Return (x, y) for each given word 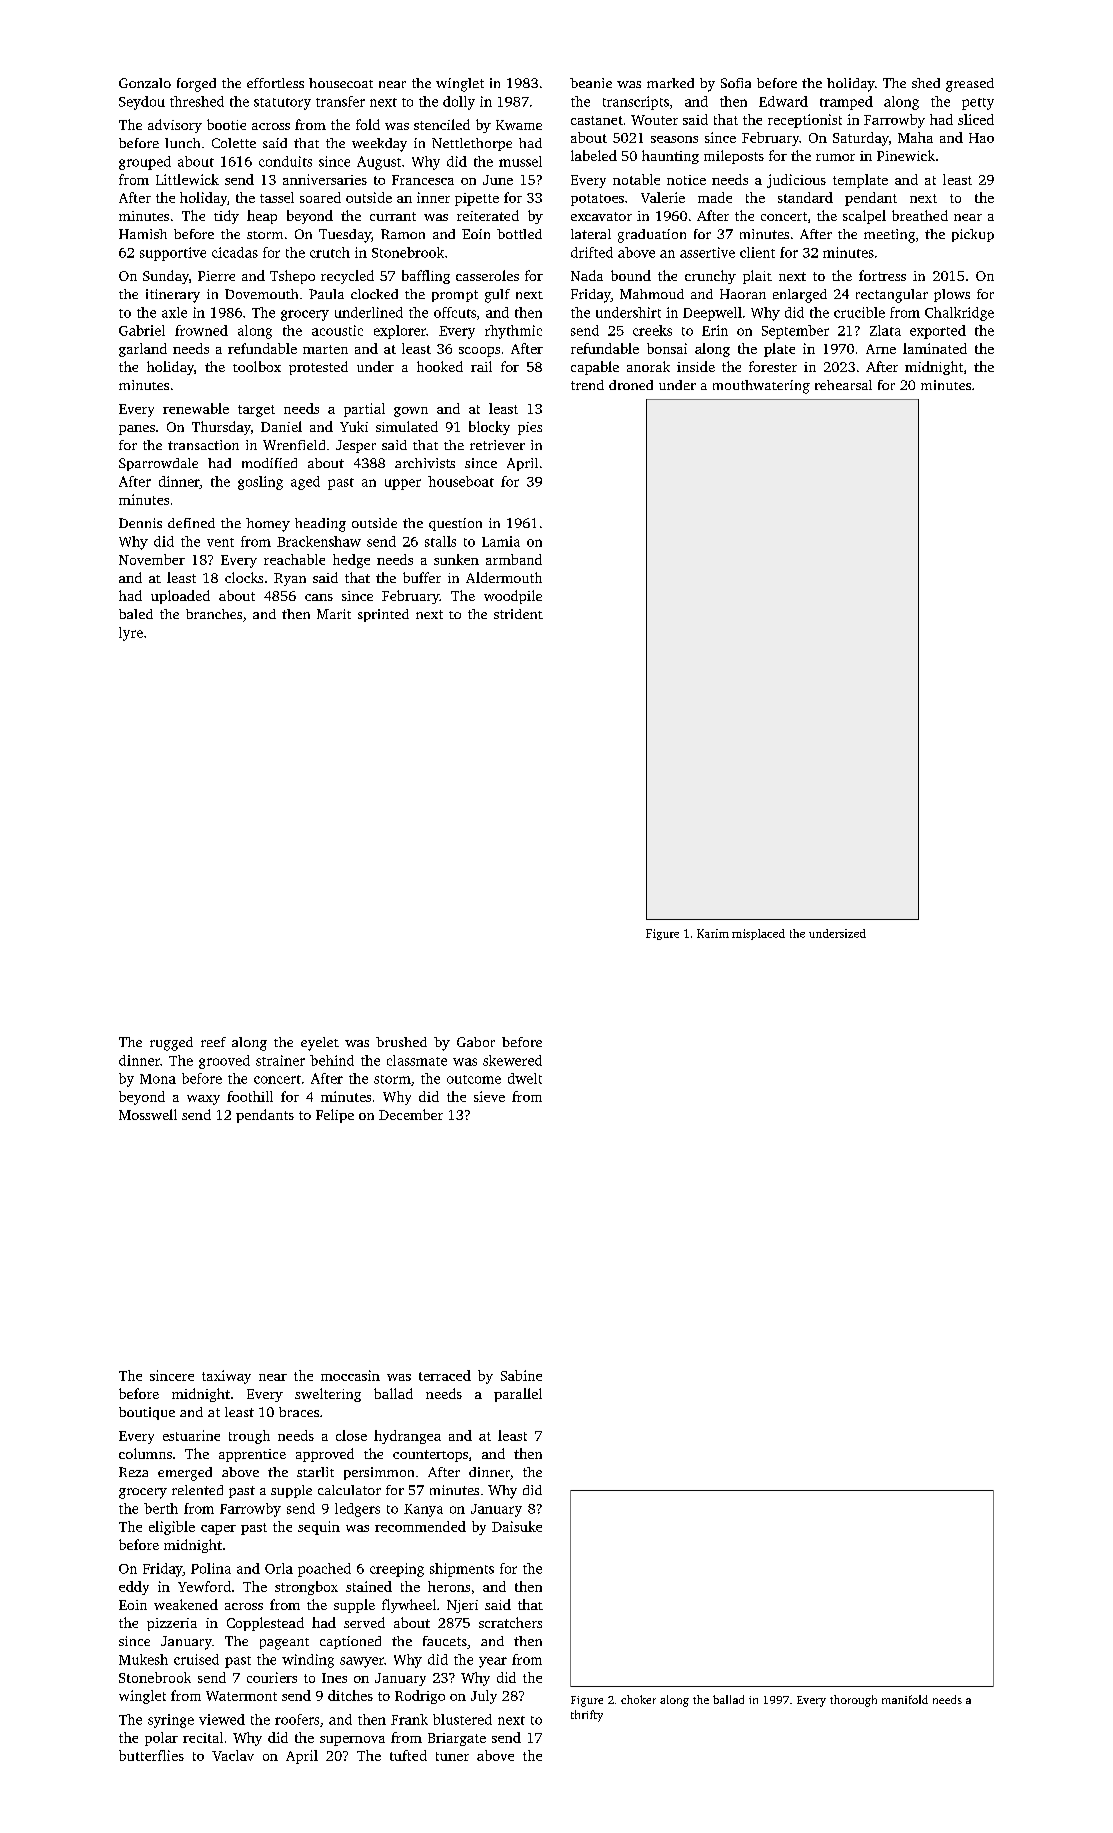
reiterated (488, 215)
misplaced (758, 934)
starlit (315, 1472)
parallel (518, 1395)
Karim (713, 933)
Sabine (521, 1375)
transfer (340, 101)
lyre (131, 634)
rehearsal (843, 385)
